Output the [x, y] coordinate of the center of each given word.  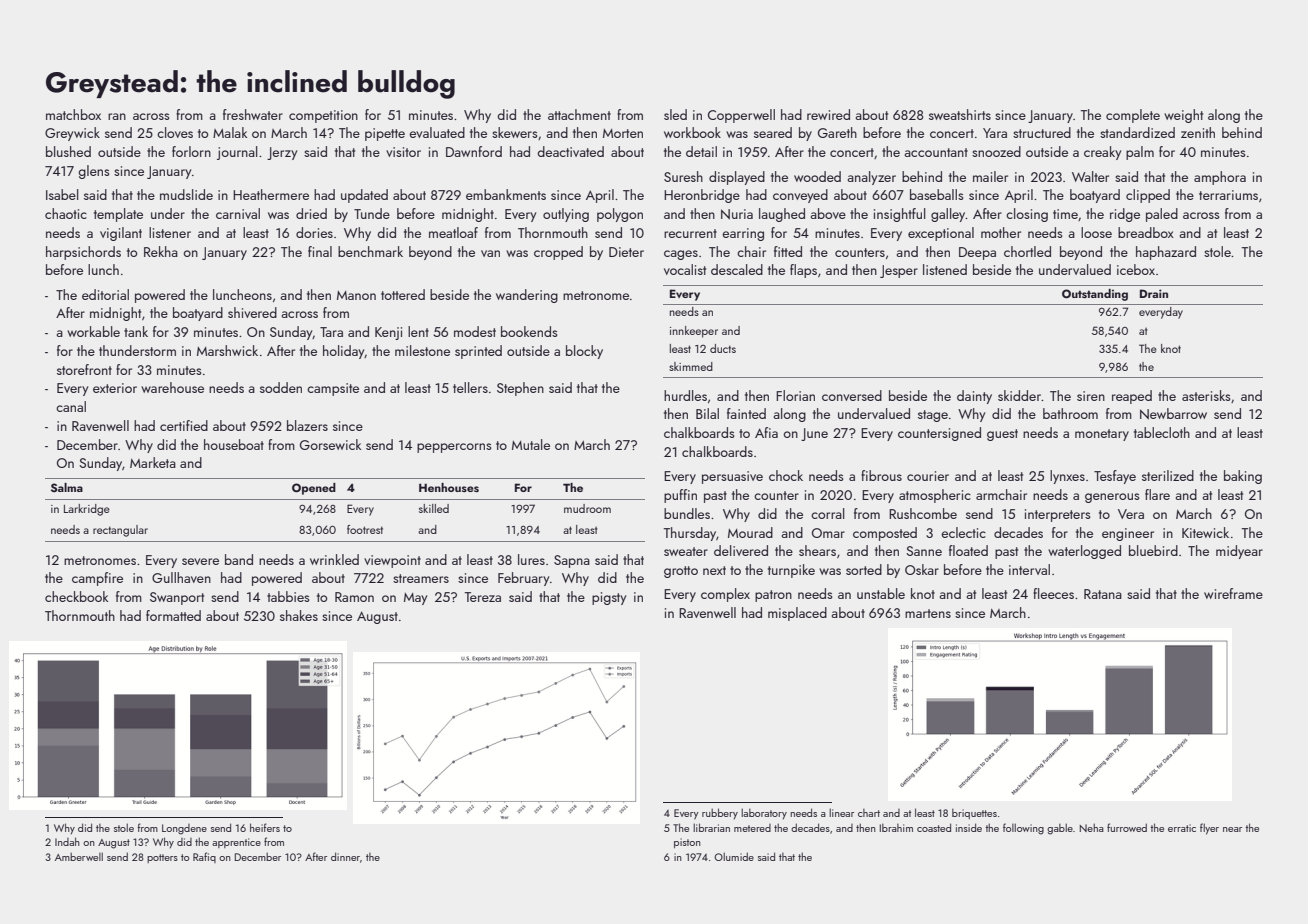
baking [1243, 477]
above [828, 213]
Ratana [1103, 594]
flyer [1209, 829]
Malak [230, 132]
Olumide [734, 856]
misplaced [797, 614]
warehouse [172, 387]
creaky [1102, 153]
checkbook [76, 596]
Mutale [531, 444]
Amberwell [79, 856]
